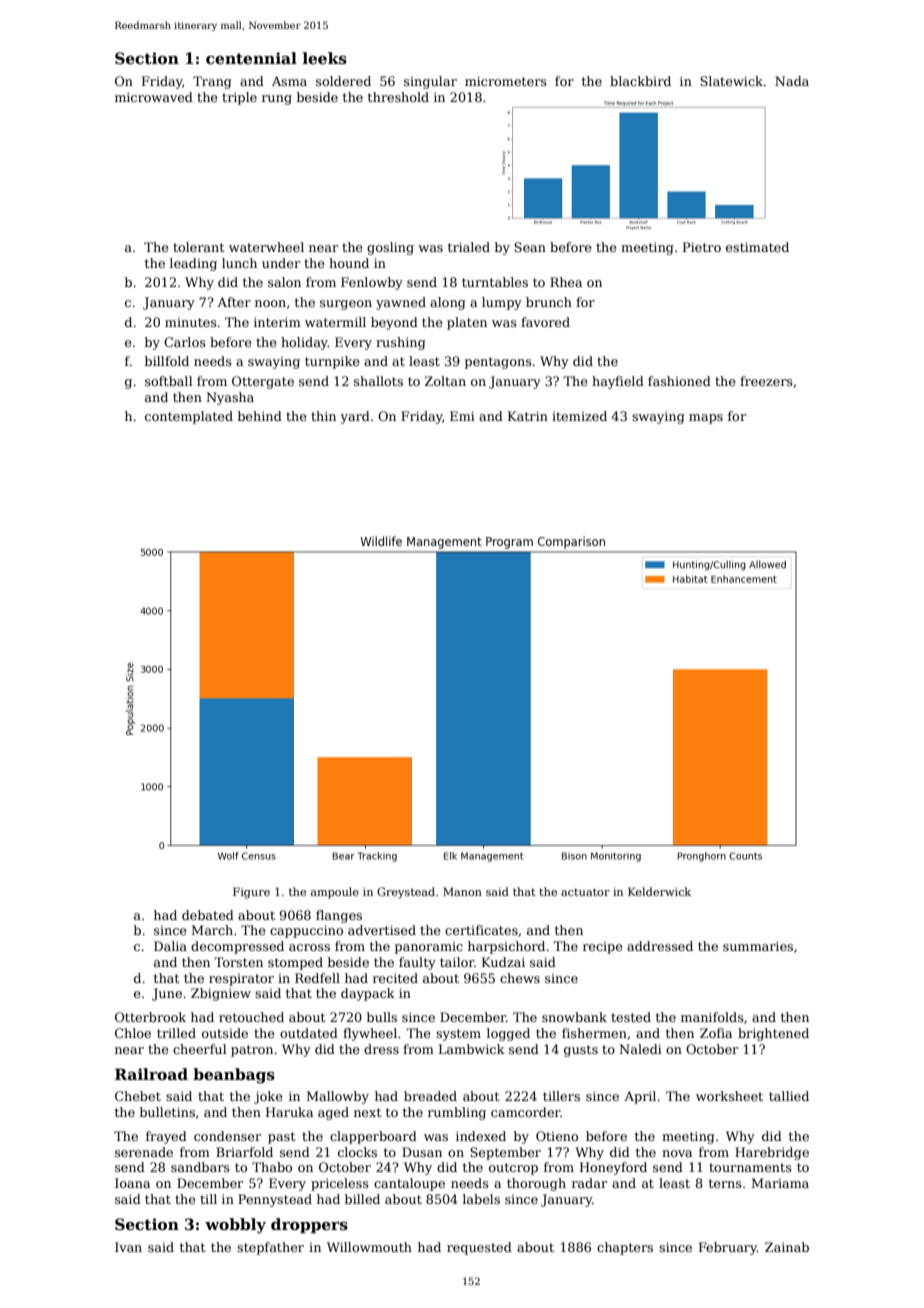 The height and width of the page is (1308, 924). What do you see at coordinates (251, 58) in the page?
I see `centennial` at bounding box center [251, 58].
